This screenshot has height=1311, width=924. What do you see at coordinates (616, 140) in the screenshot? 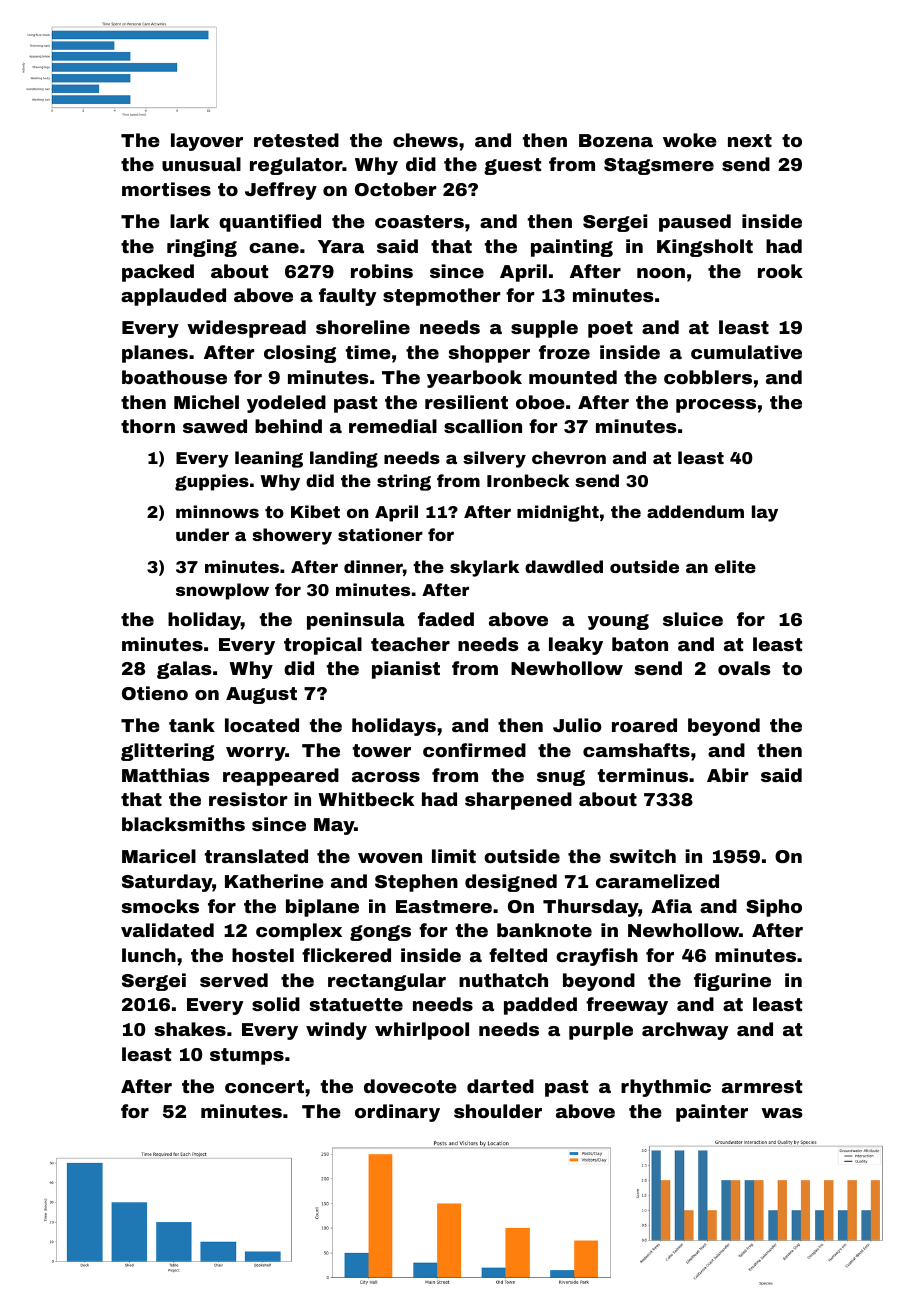
I see `Bozena` at bounding box center [616, 140].
